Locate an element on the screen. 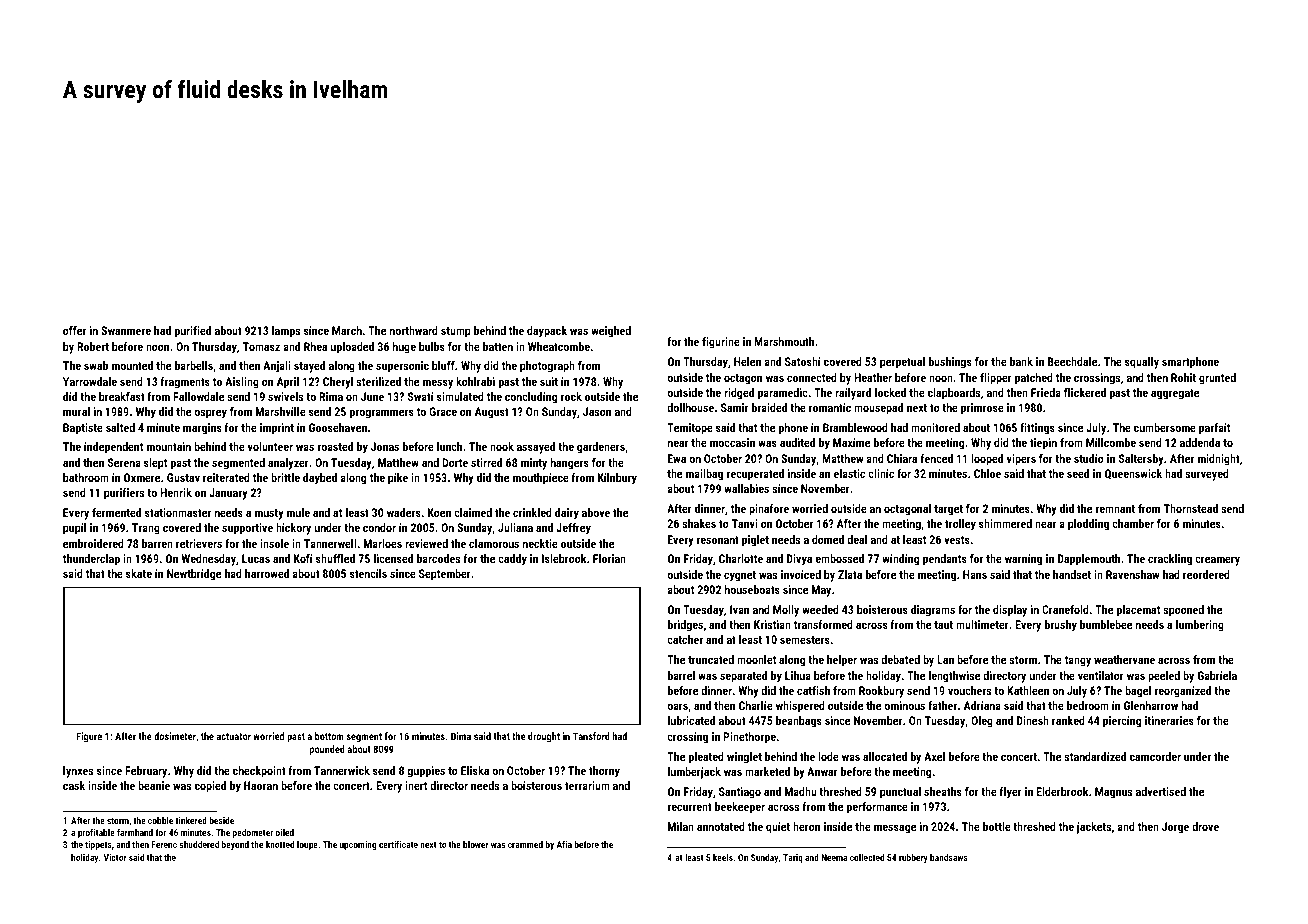 The image size is (1308, 924). loupe is located at coordinates (307, 845).
